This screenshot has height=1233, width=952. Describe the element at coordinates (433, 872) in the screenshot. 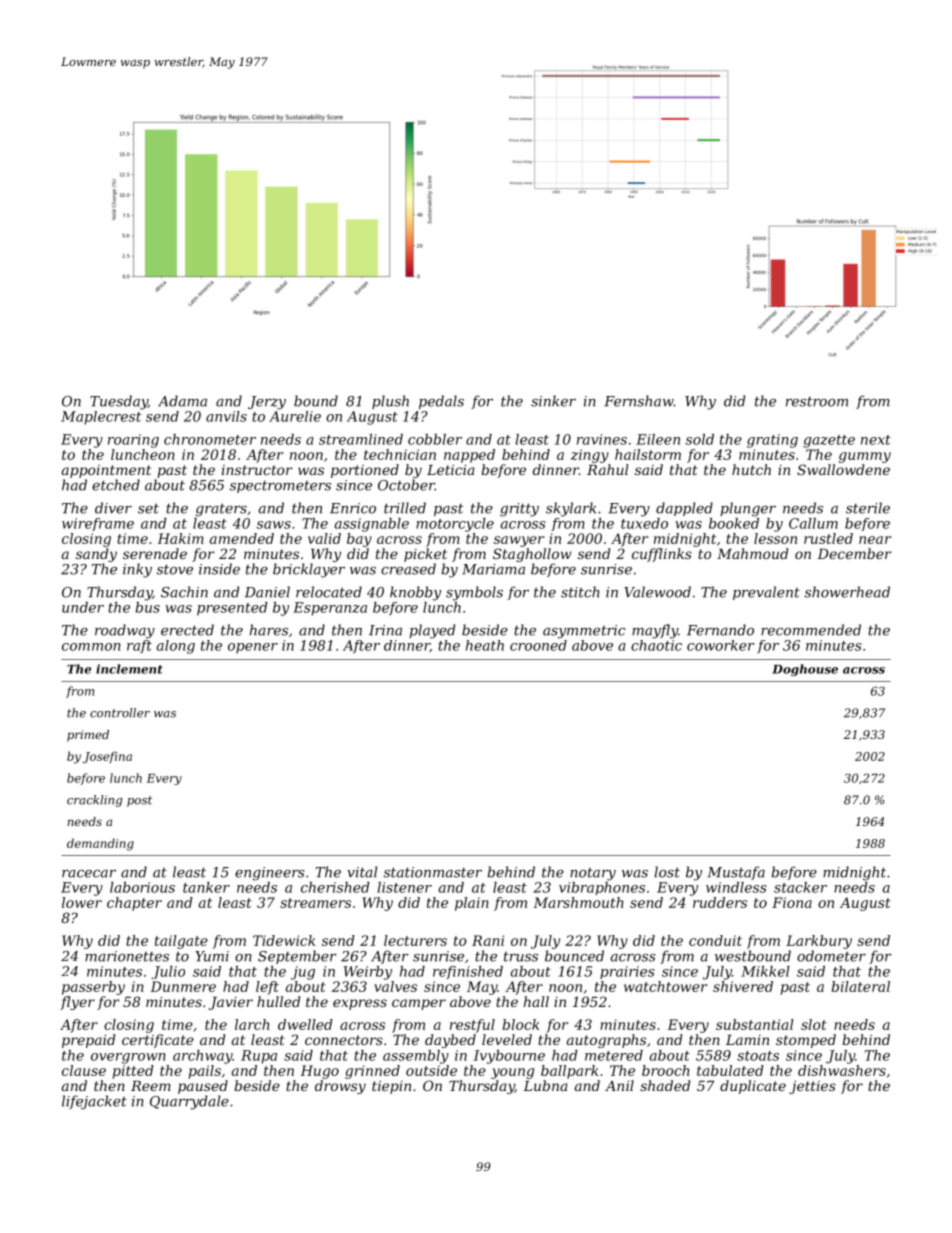

I see `stationmaster` at that location.
